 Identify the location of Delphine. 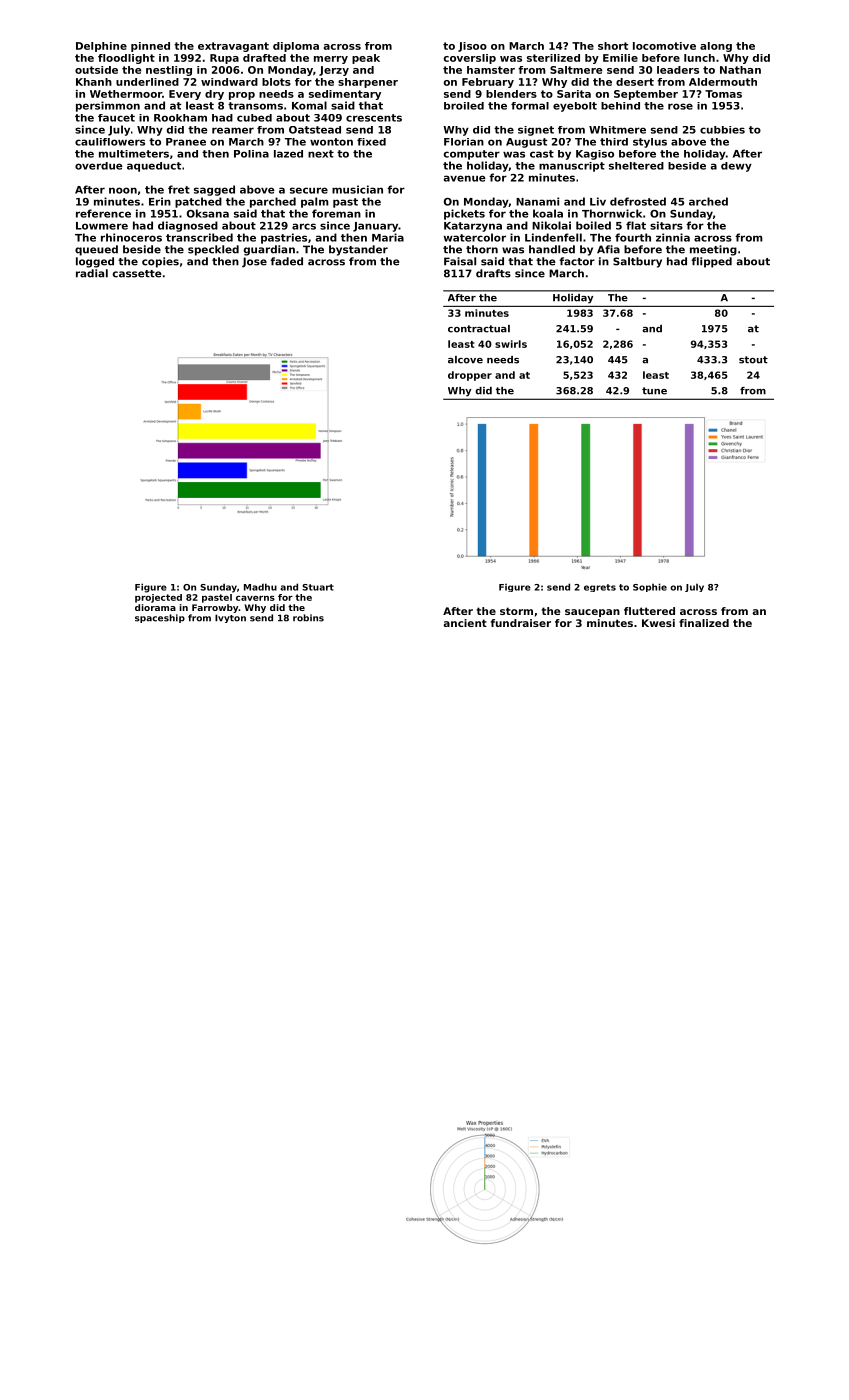
(101, 47).
